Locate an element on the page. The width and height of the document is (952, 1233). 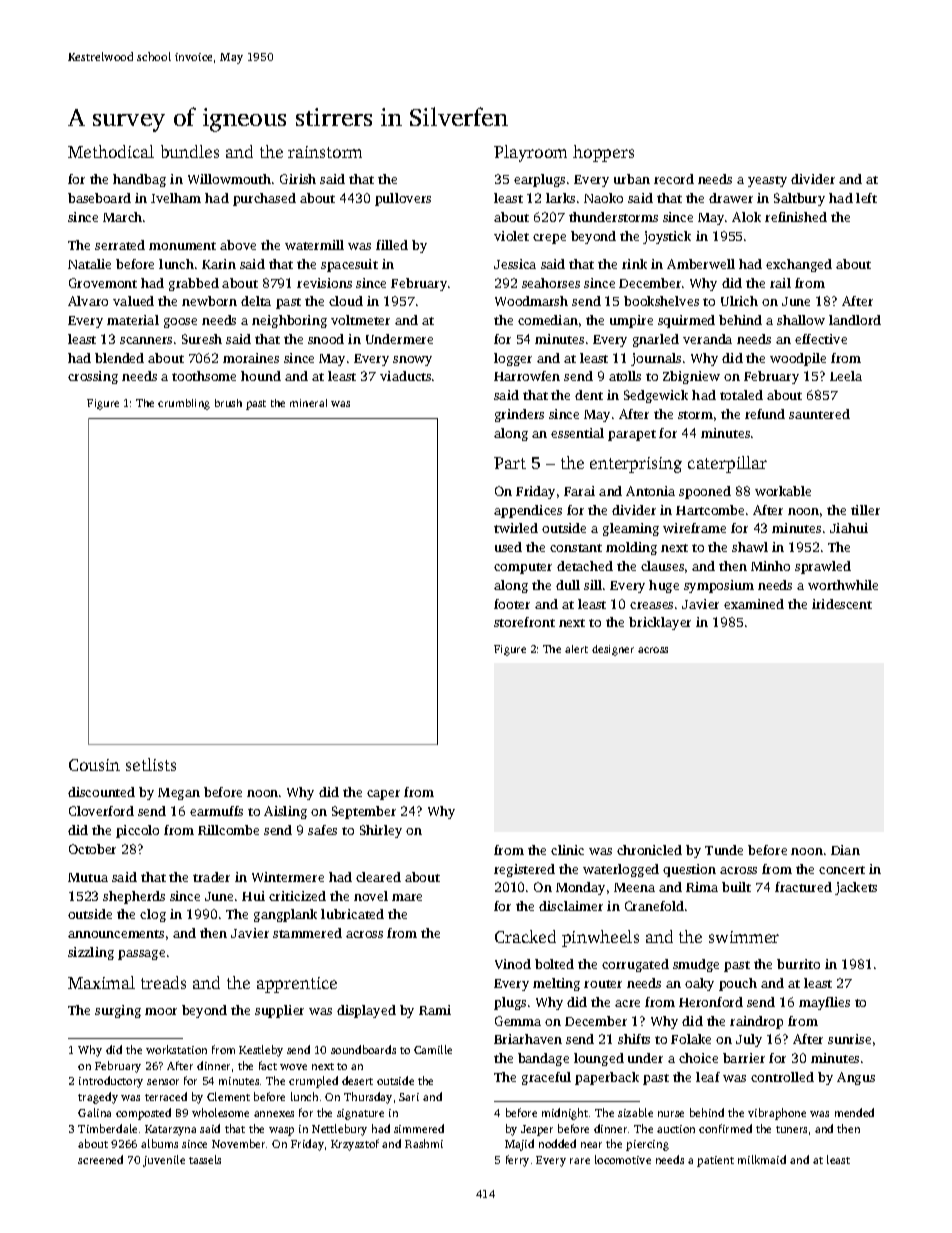
hoppers is located at coordinates (603, 153).
